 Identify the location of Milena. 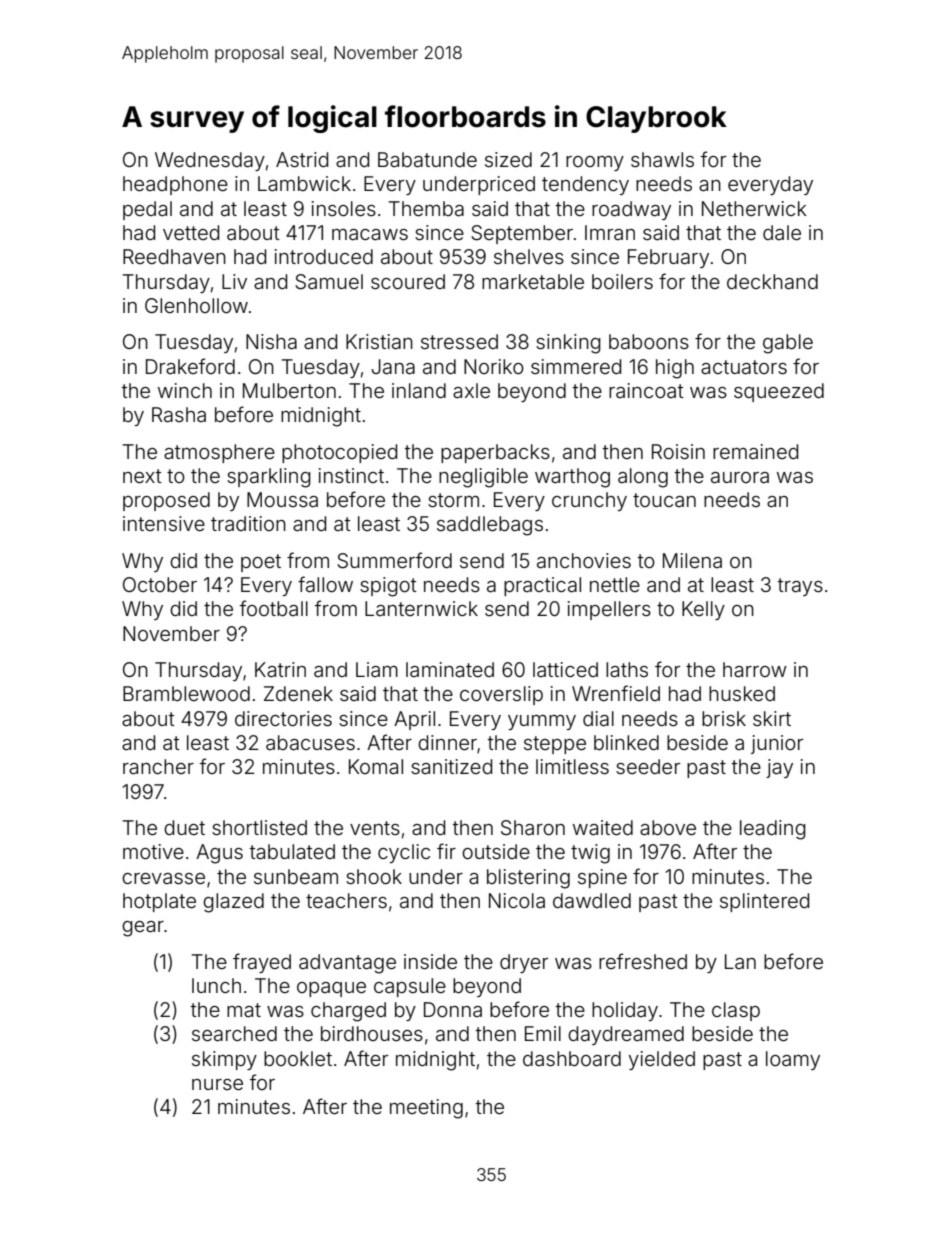
(692, 560).
